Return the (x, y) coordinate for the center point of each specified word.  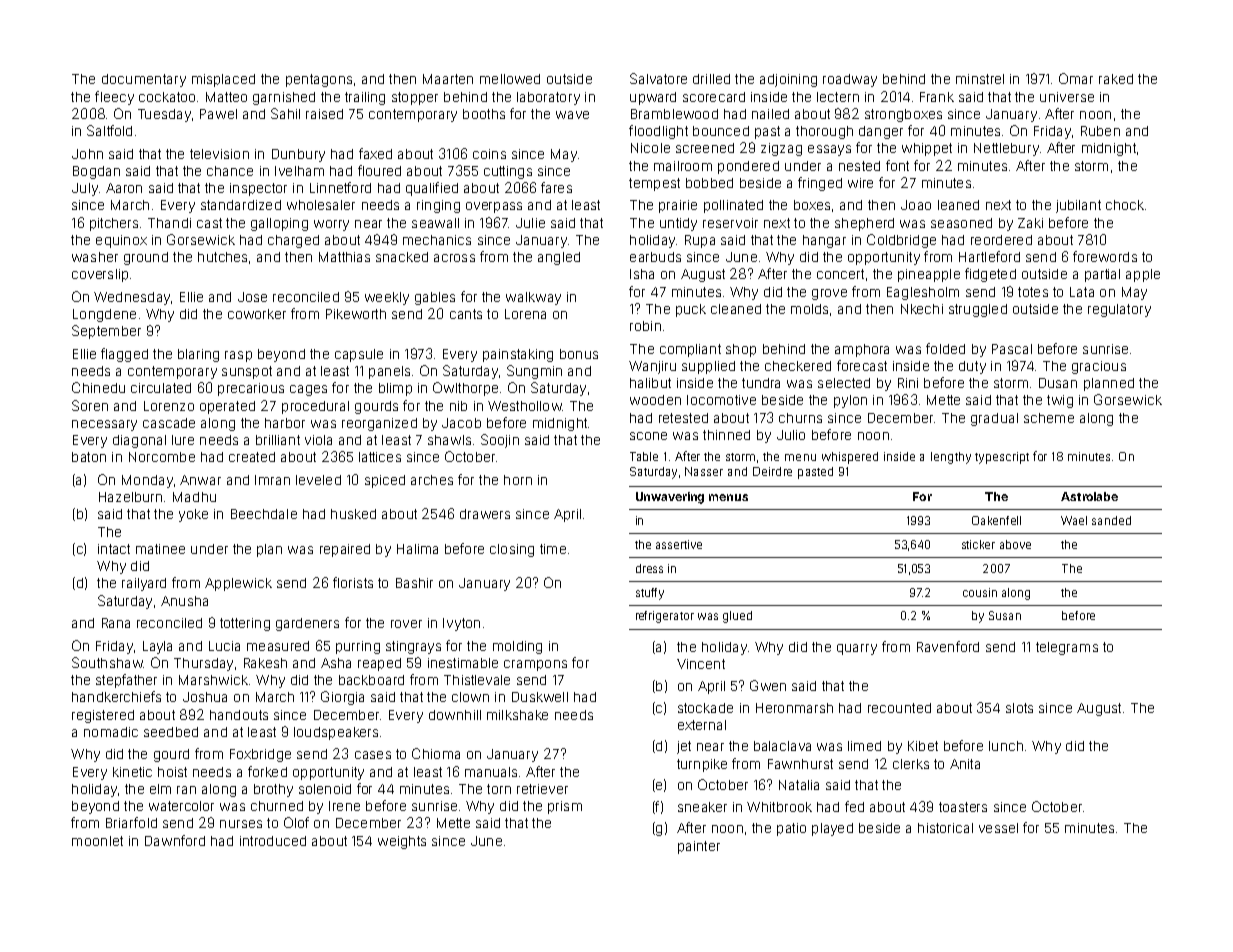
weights (402, 842)
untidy (678, 224)
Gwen (768, 685)
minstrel (980, 79)
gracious (1099, 367)
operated (227, 407)
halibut (650, 383)
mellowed (510, 79)
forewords (1105, 256)
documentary (144, 80)
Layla (157, 647)
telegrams (1067, 648)
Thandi (169, 223)
